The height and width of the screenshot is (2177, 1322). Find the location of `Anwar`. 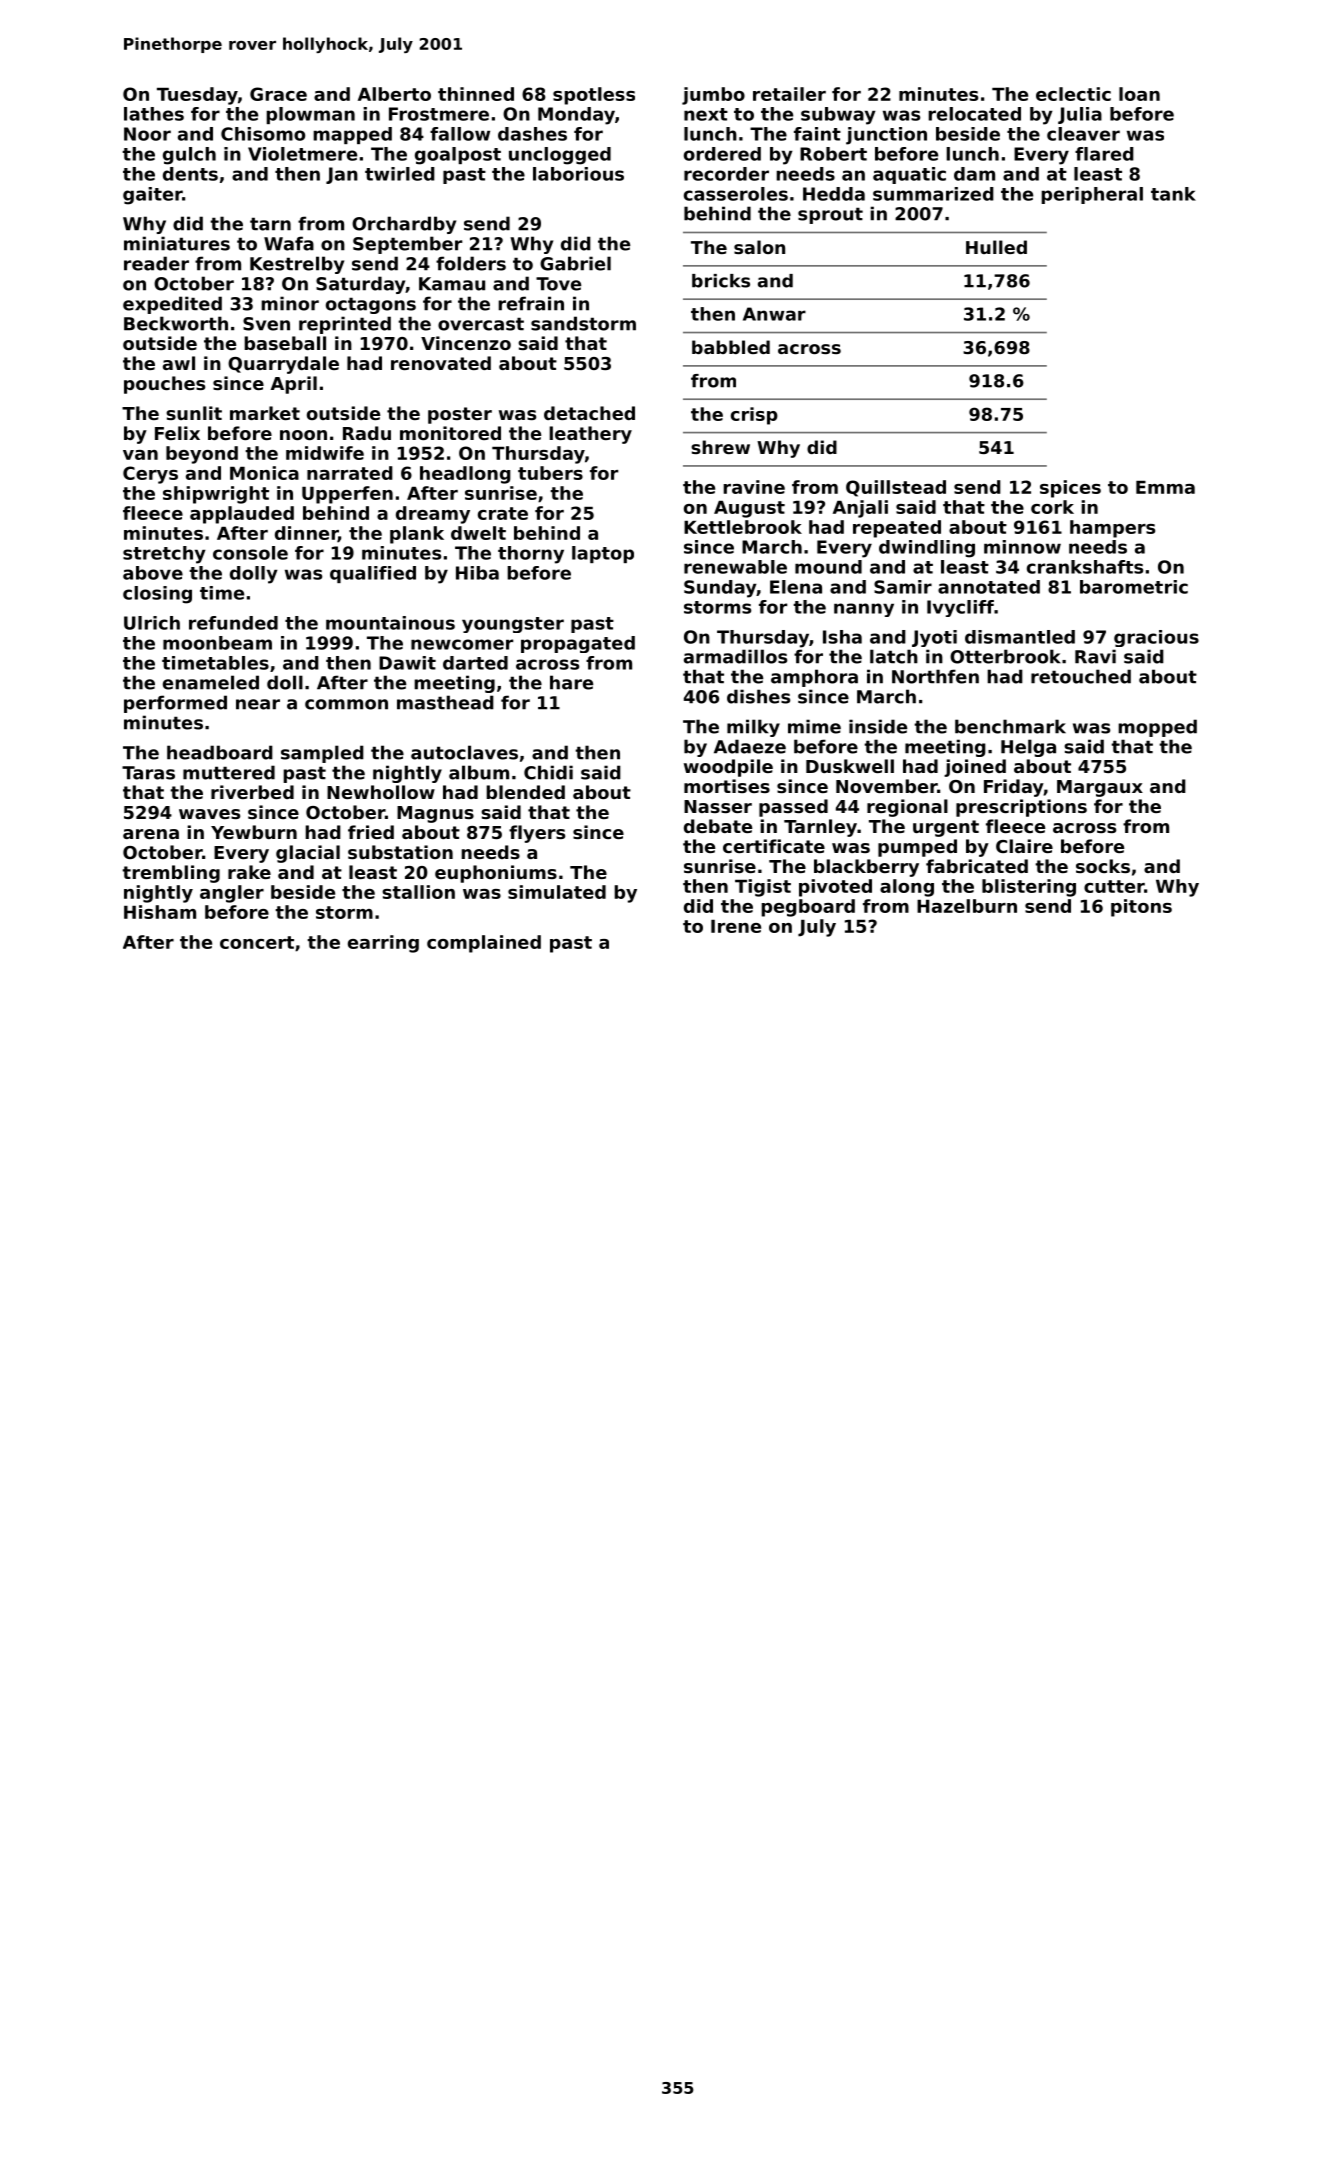

Anwar is located at coordinates (774, 314).
